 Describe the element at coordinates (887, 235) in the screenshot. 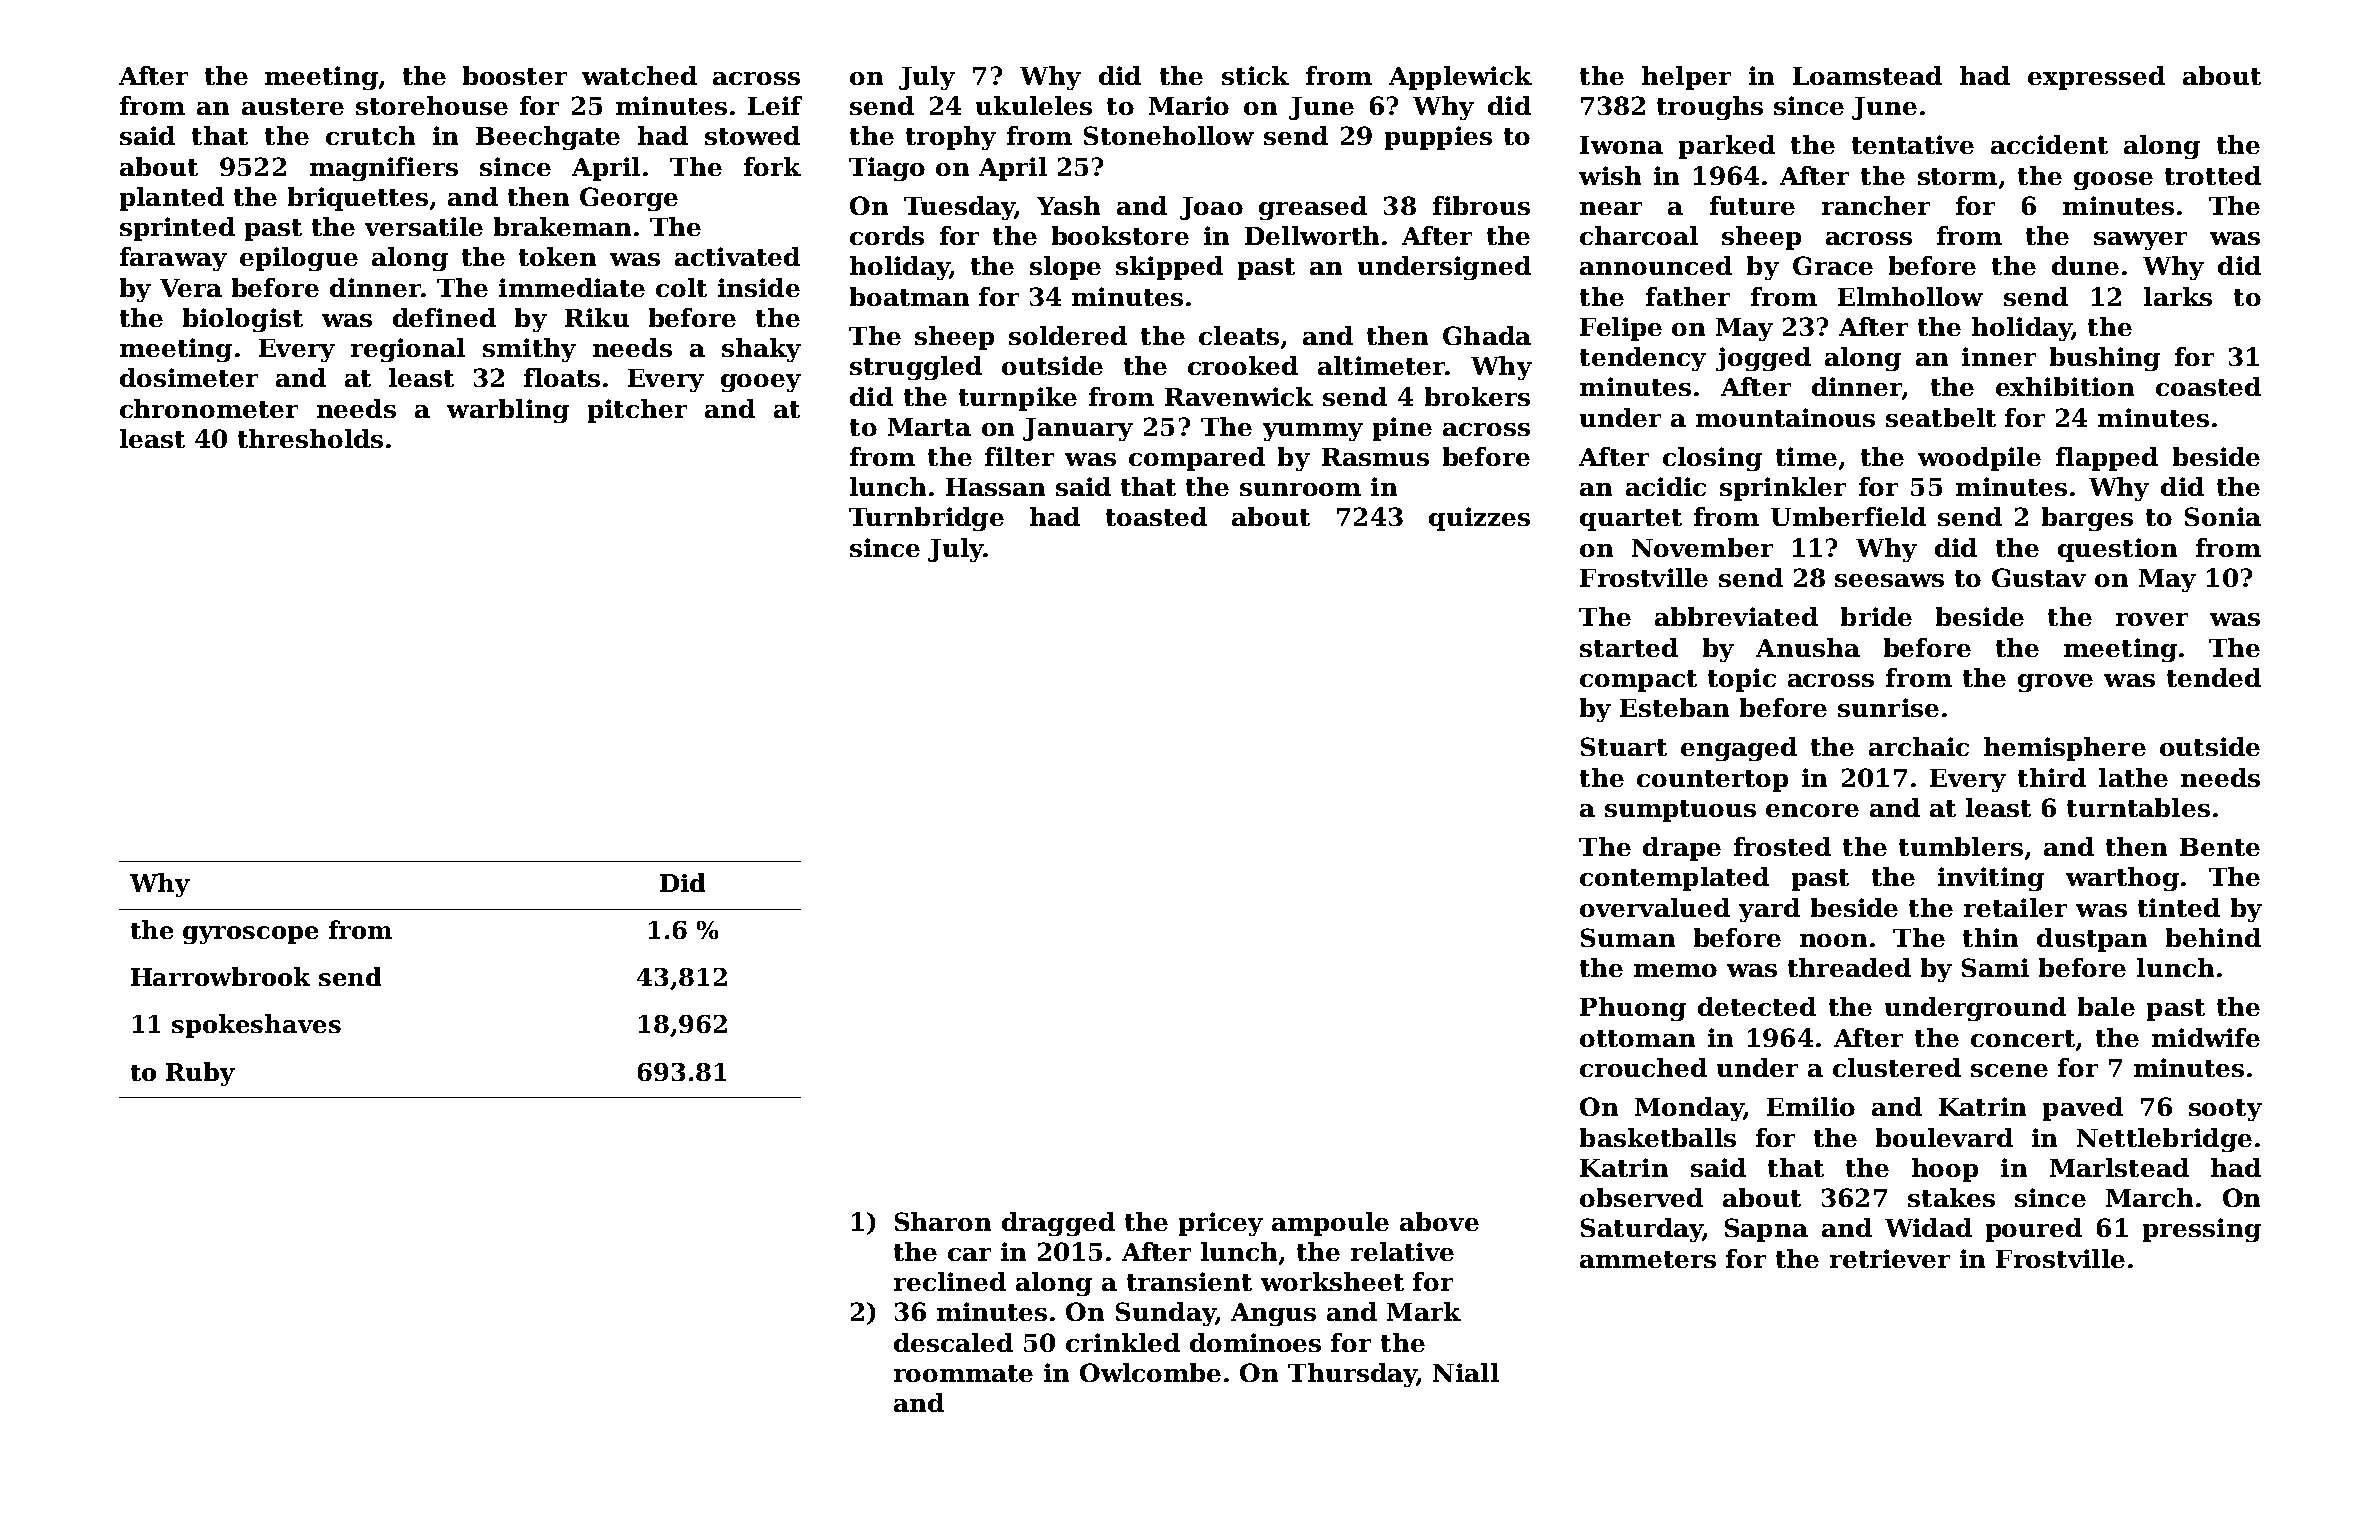

I see `cords` at that location.
